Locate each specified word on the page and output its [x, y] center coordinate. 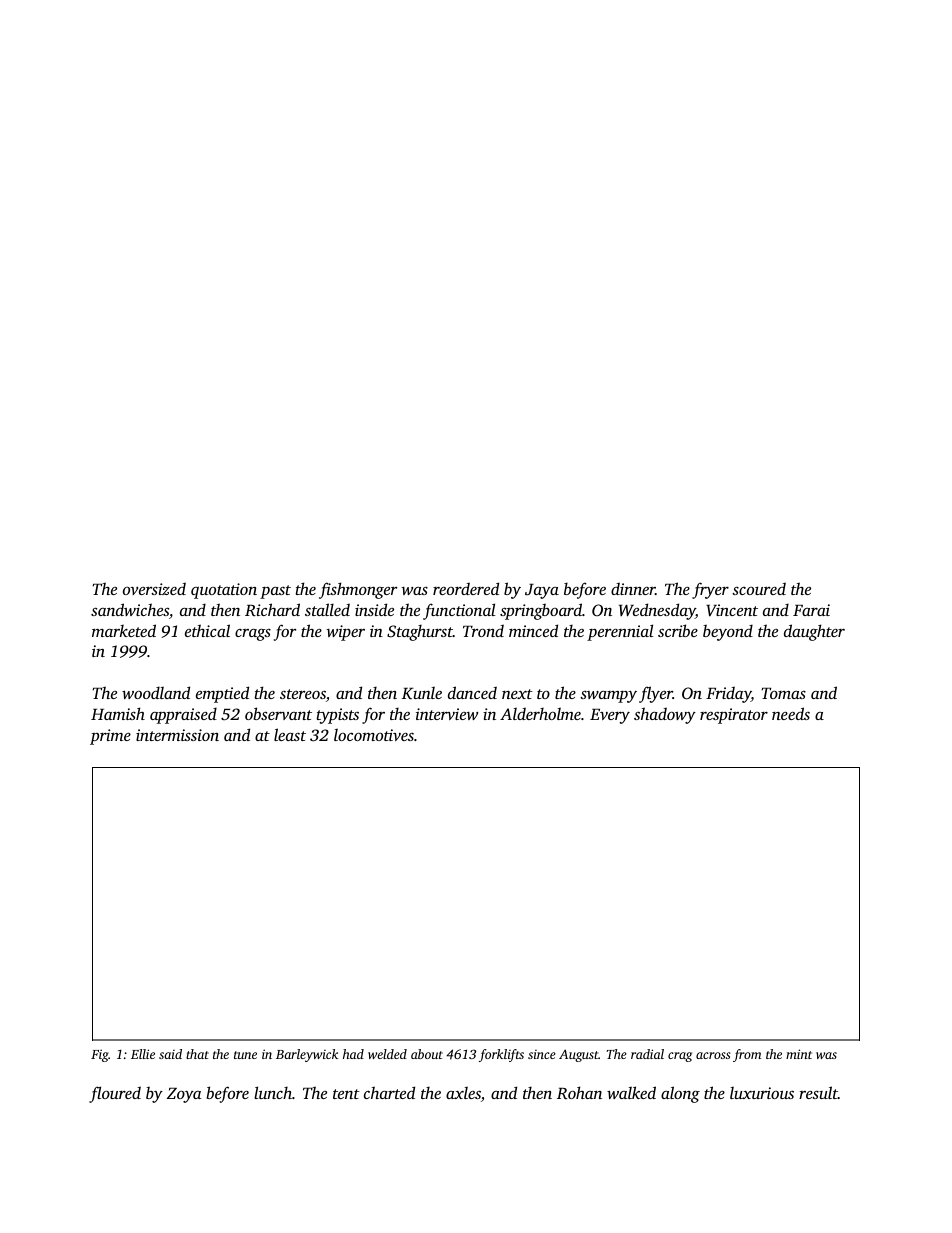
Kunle [422, 693]
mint [799, 1054]
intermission [177, 735]
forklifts [501, 1055]
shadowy [665, 715]
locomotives [374, 734]
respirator [734, 716]
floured [115, 1094]
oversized [154, 588]
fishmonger [358, 590]
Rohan [579, 1092]
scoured [759, 588]
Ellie [143, 1054]
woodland [156, 692]
